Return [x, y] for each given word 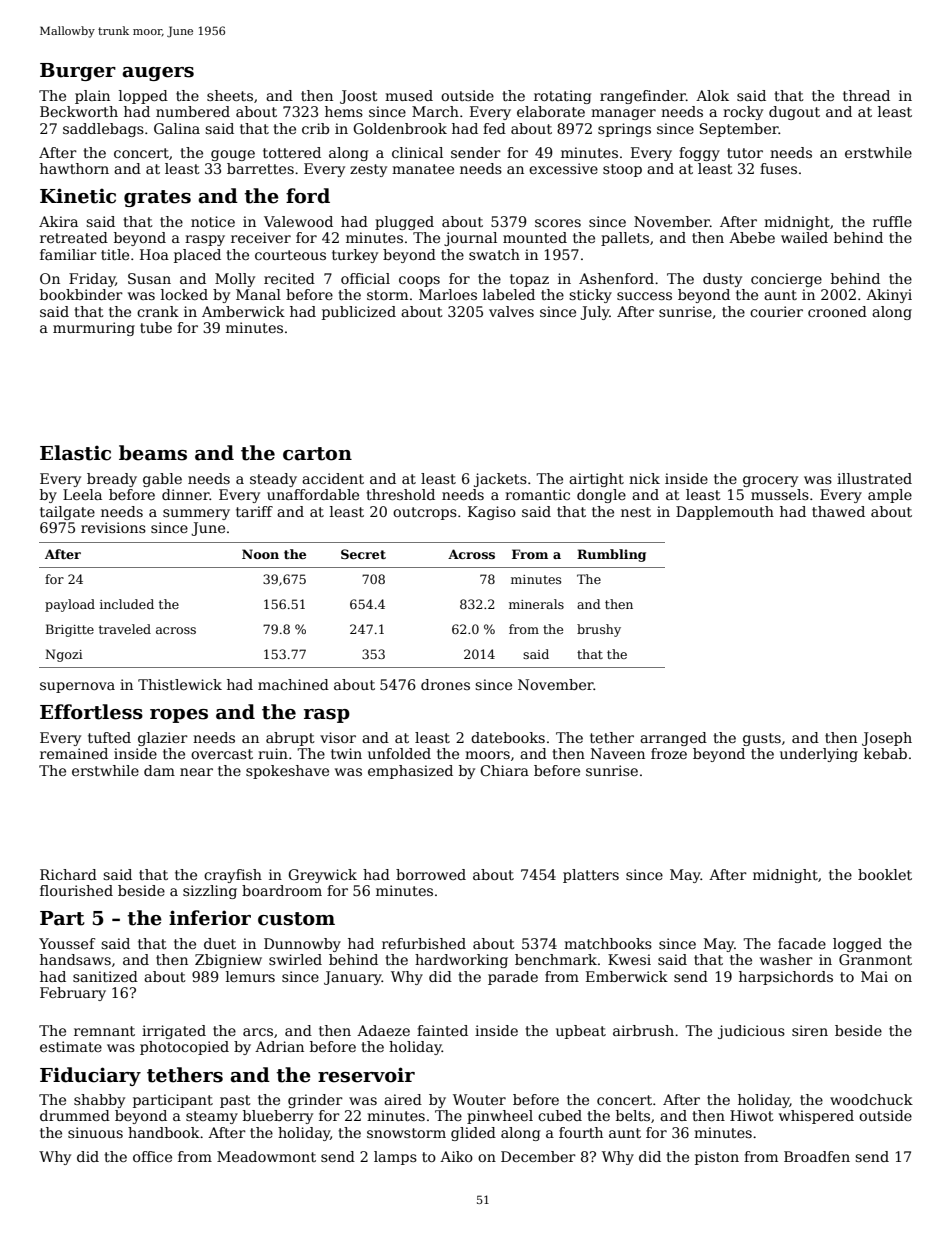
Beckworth [79, 111]
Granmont [875, 959]
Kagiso [492, 513]
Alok [712, 95]
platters [591, 876]
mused [409, 95]
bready [112, 480]
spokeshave [287, 772]
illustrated [874, 478]
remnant [104, 1031]
